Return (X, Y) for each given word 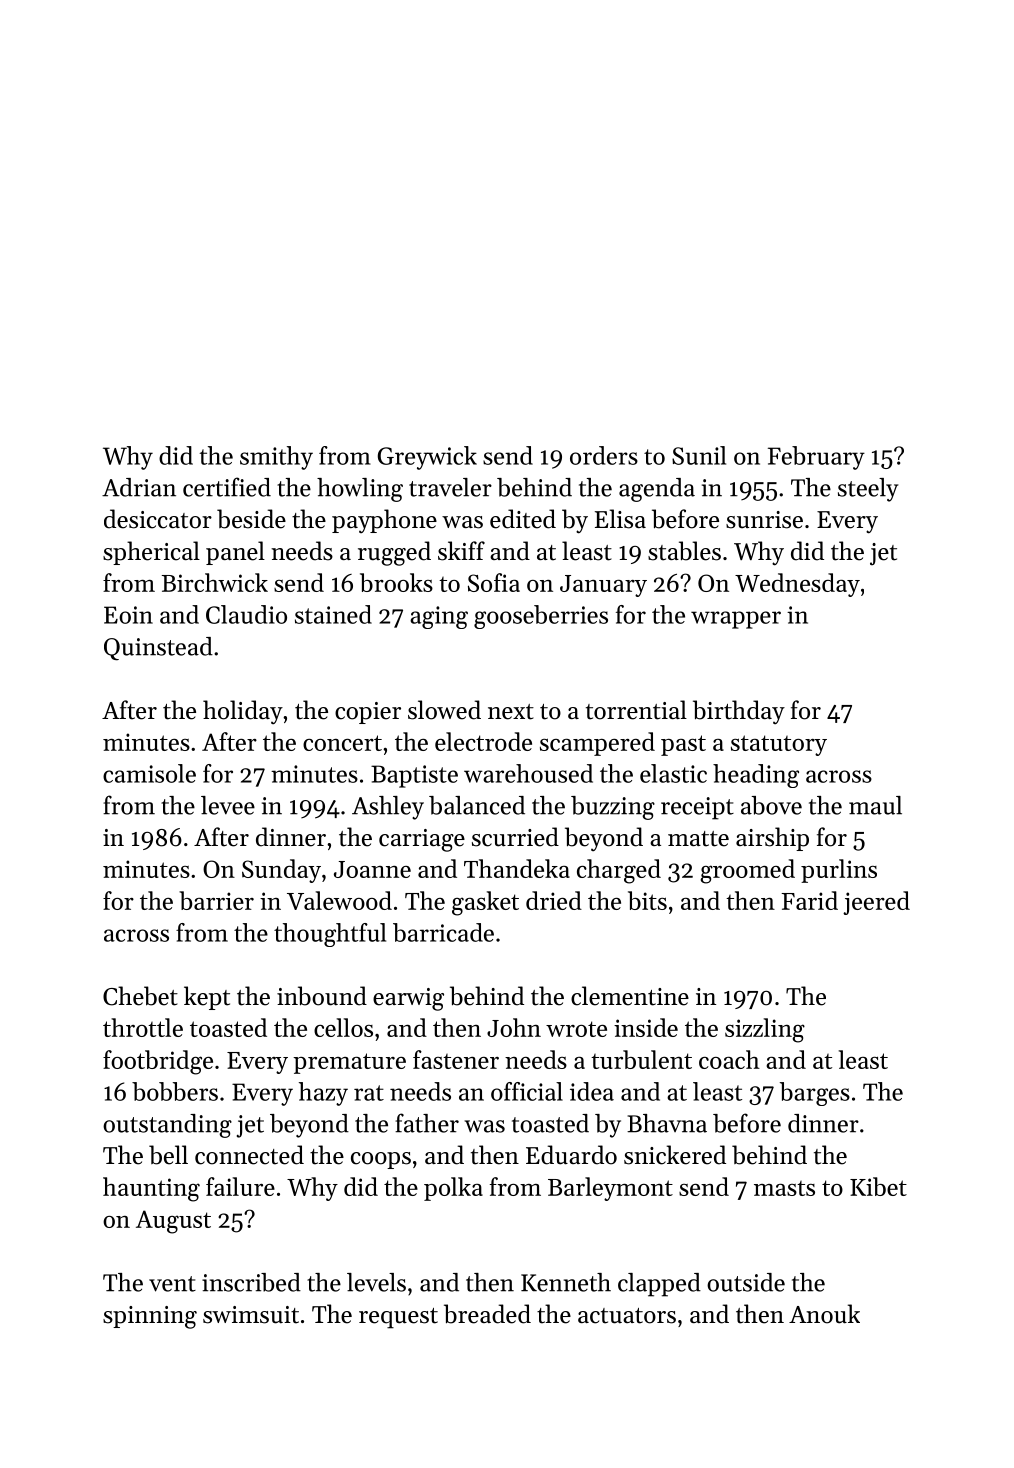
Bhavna (667, 1123)
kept (207, 998)
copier (368, 713)
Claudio (246, 614)
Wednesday (797, 585)
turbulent (641, 1059)
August (173, 1222)
